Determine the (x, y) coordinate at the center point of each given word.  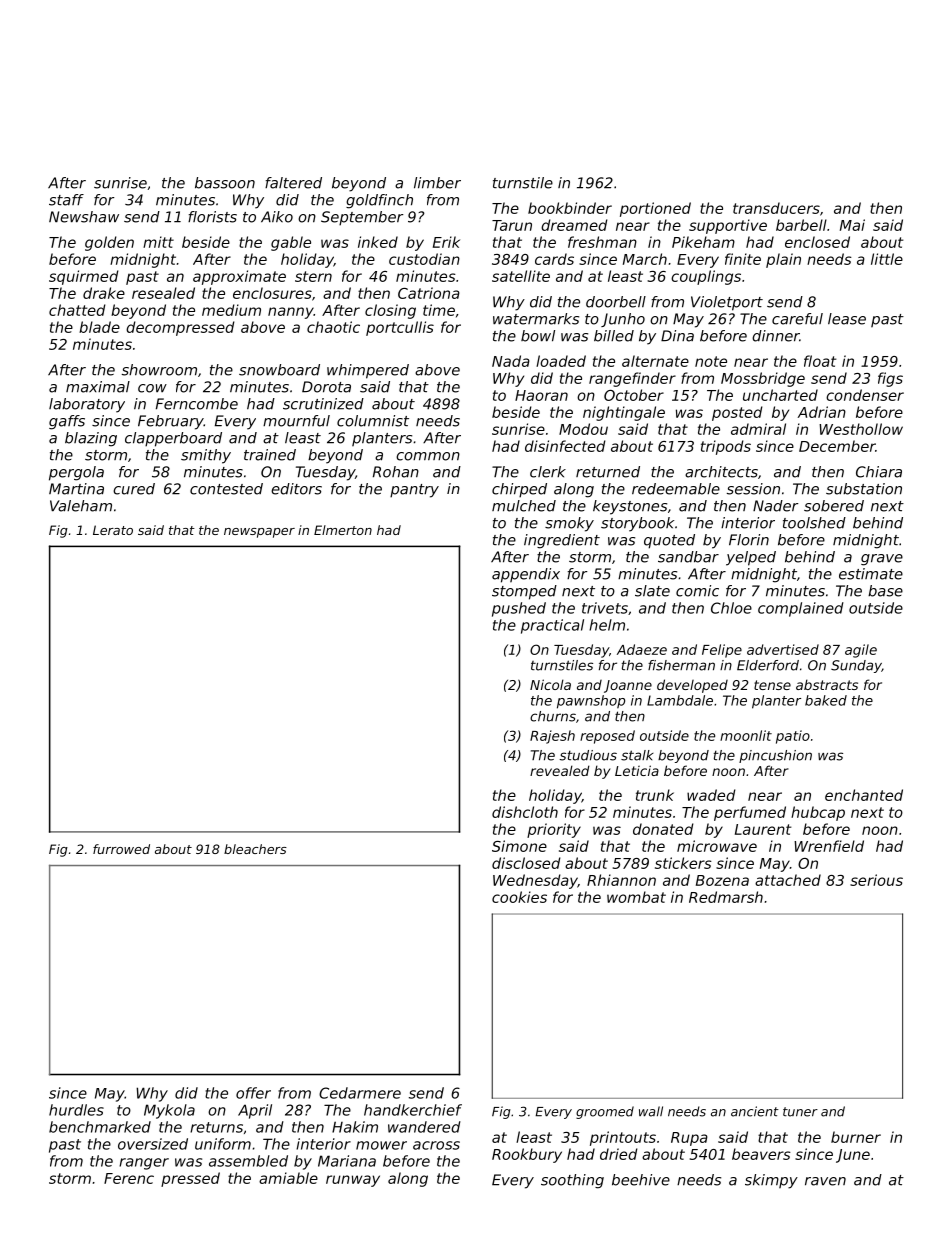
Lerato (113, 530)
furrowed (121, 849)
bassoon (225, 183)
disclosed (526, 863)
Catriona (429, 293)
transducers (776, 208)
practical (552, 626)
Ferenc (129, 1178)
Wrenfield (829, 846)
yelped (751, 558)
